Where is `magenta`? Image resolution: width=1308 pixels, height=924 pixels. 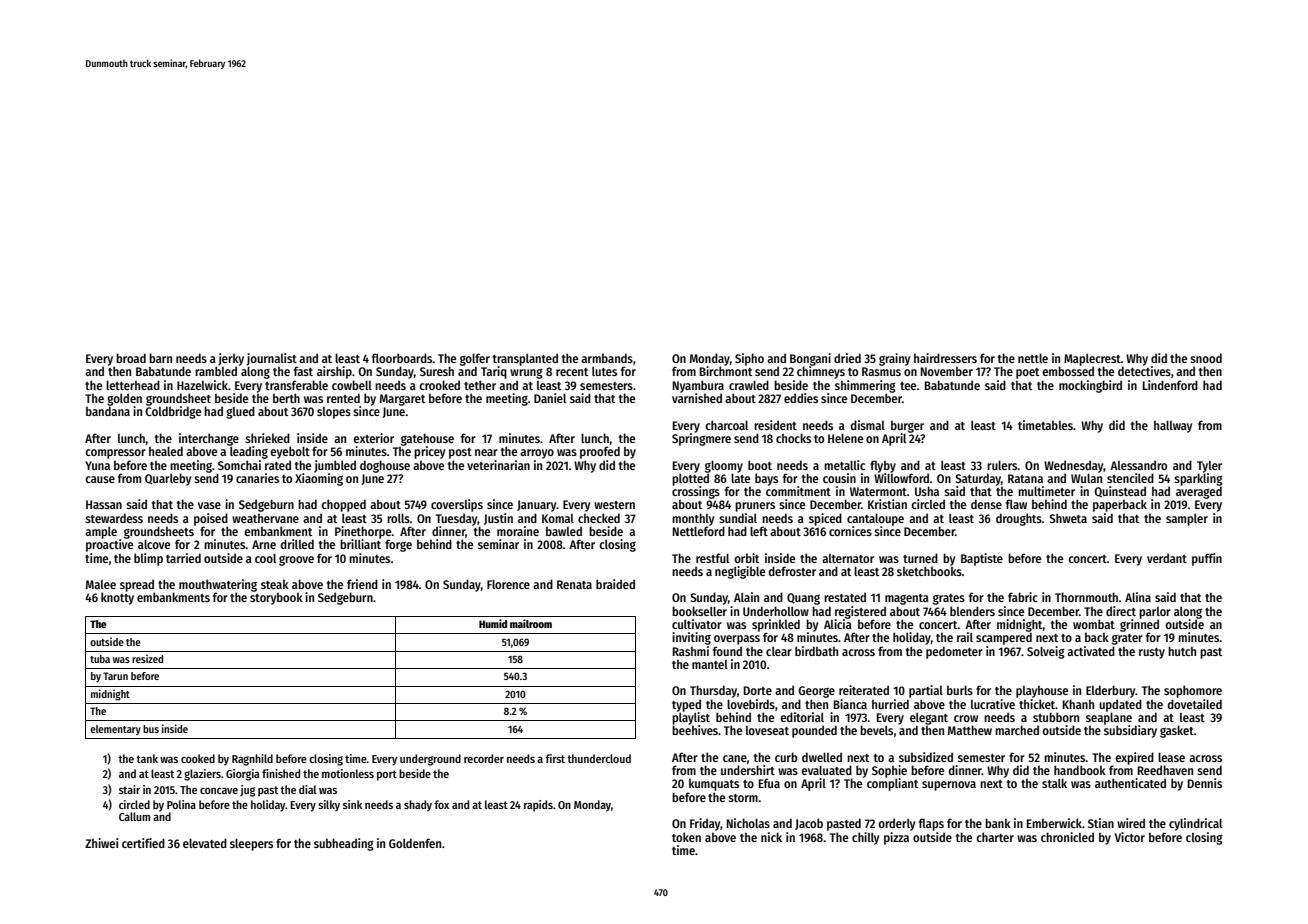
magenta is located at coordinates (907, 599).
